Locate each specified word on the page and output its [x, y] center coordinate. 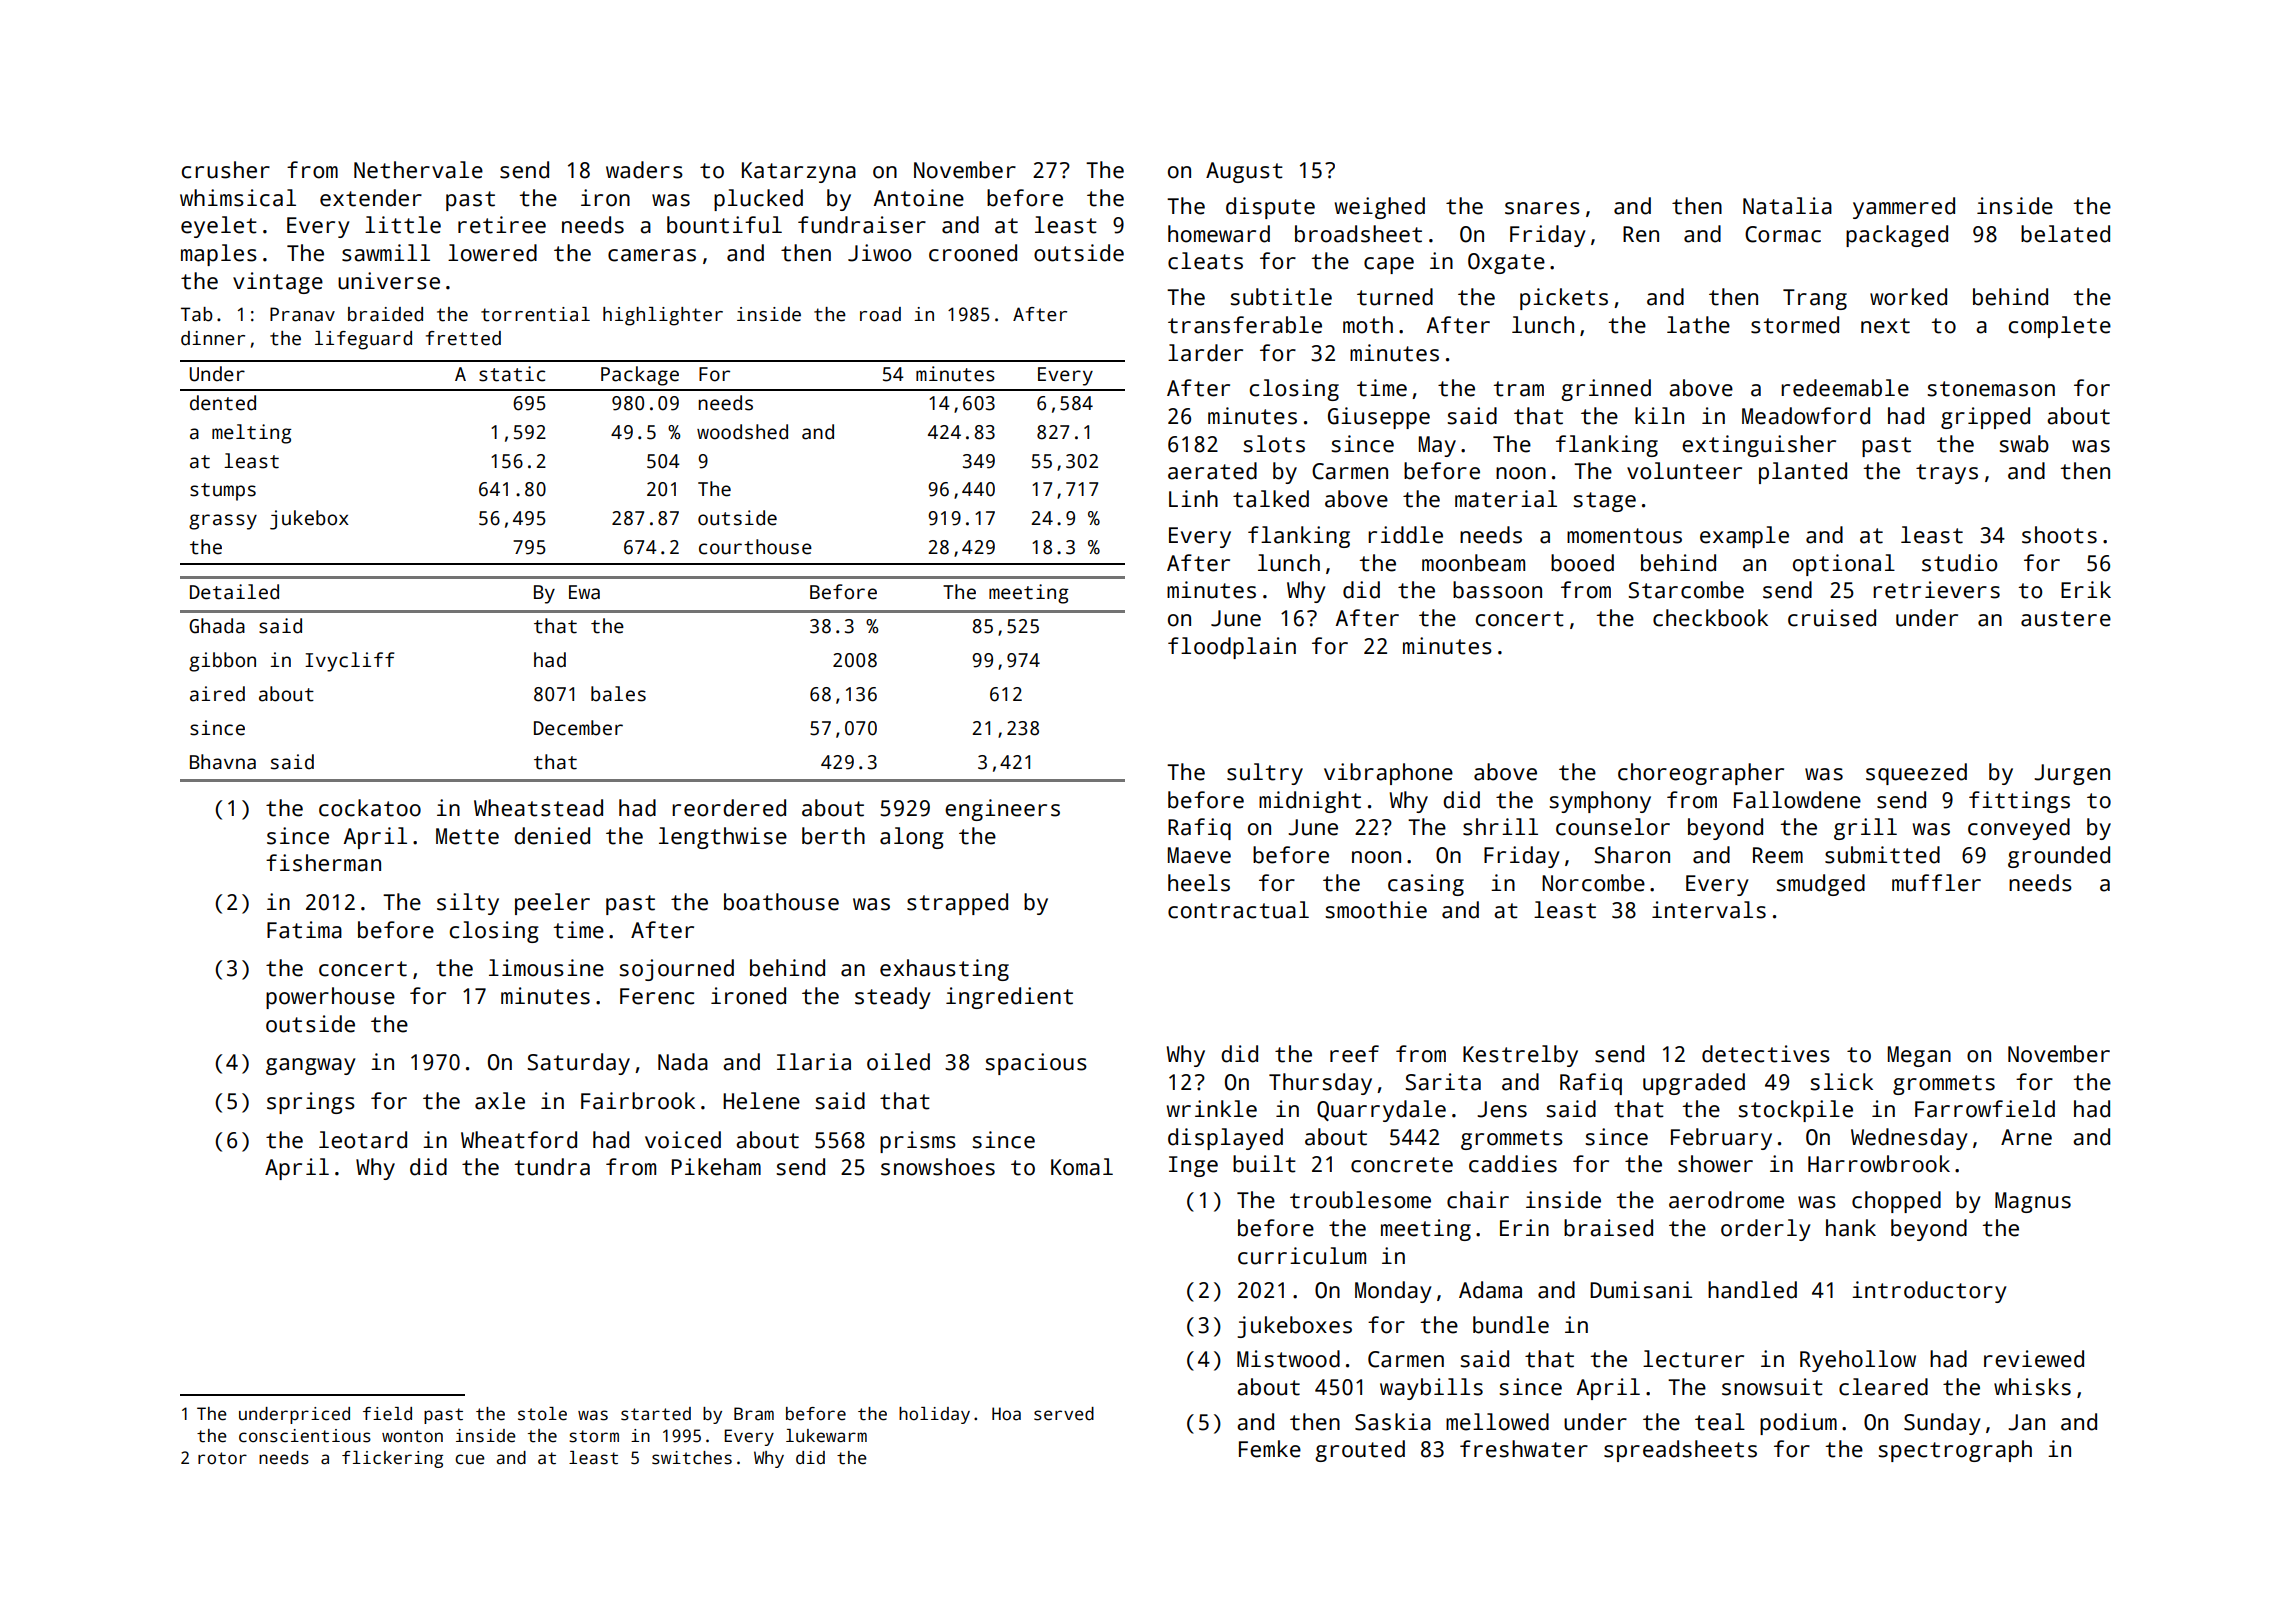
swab [2024, 444]
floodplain [1232, 648]
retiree [502, 225]
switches [692, 1458]
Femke [1270, 1449]
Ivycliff [350, 662]
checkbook [1710, 618]
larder [1205, 353]
